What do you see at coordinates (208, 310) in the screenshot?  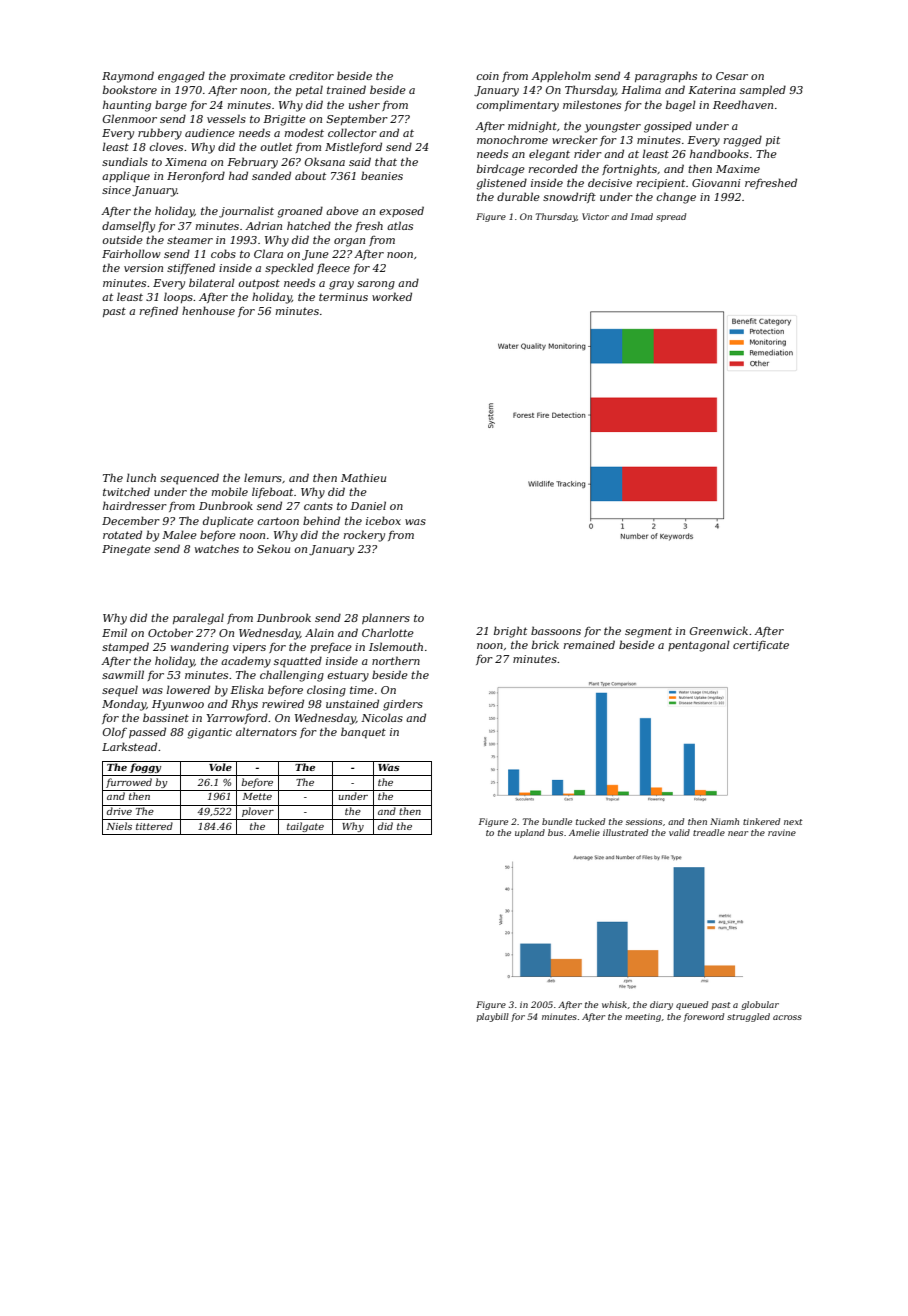 I see `henhouse` at bounding box center [208, 310].
